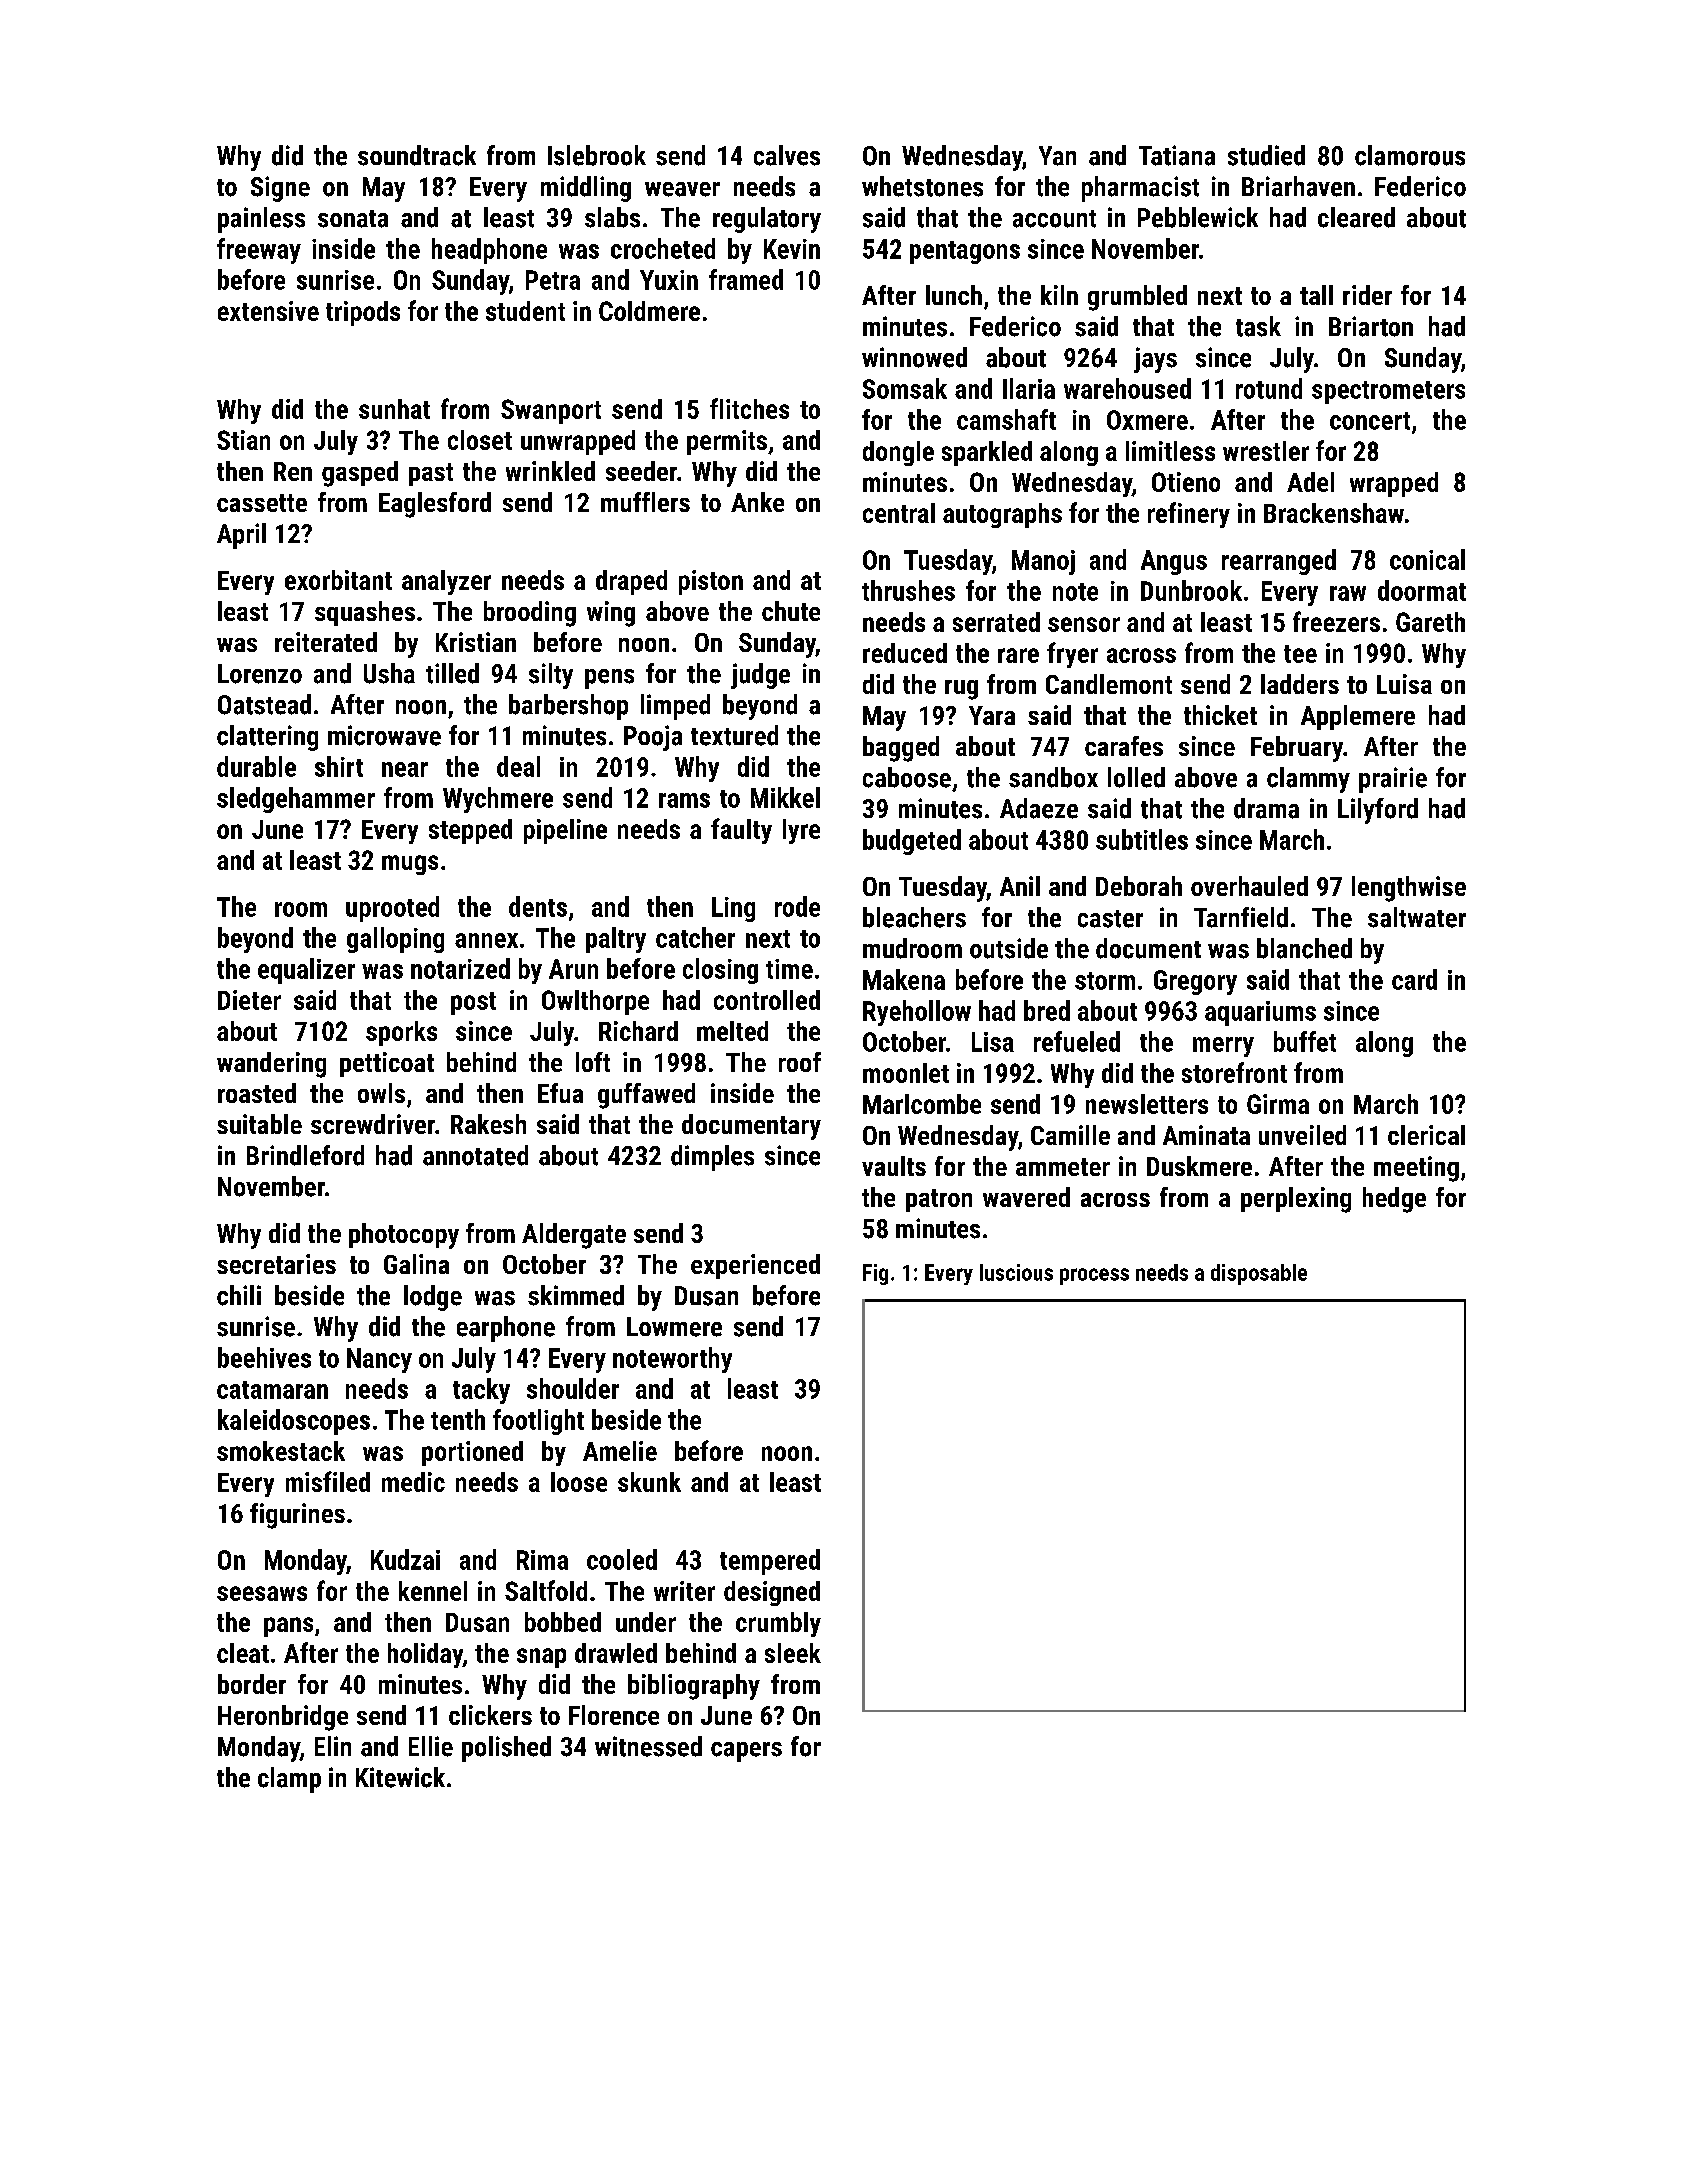 The height and width of the page is (2178, 1683). Describe the element at coordinates (1266, 155) in the page. I see `studied` at that location.
